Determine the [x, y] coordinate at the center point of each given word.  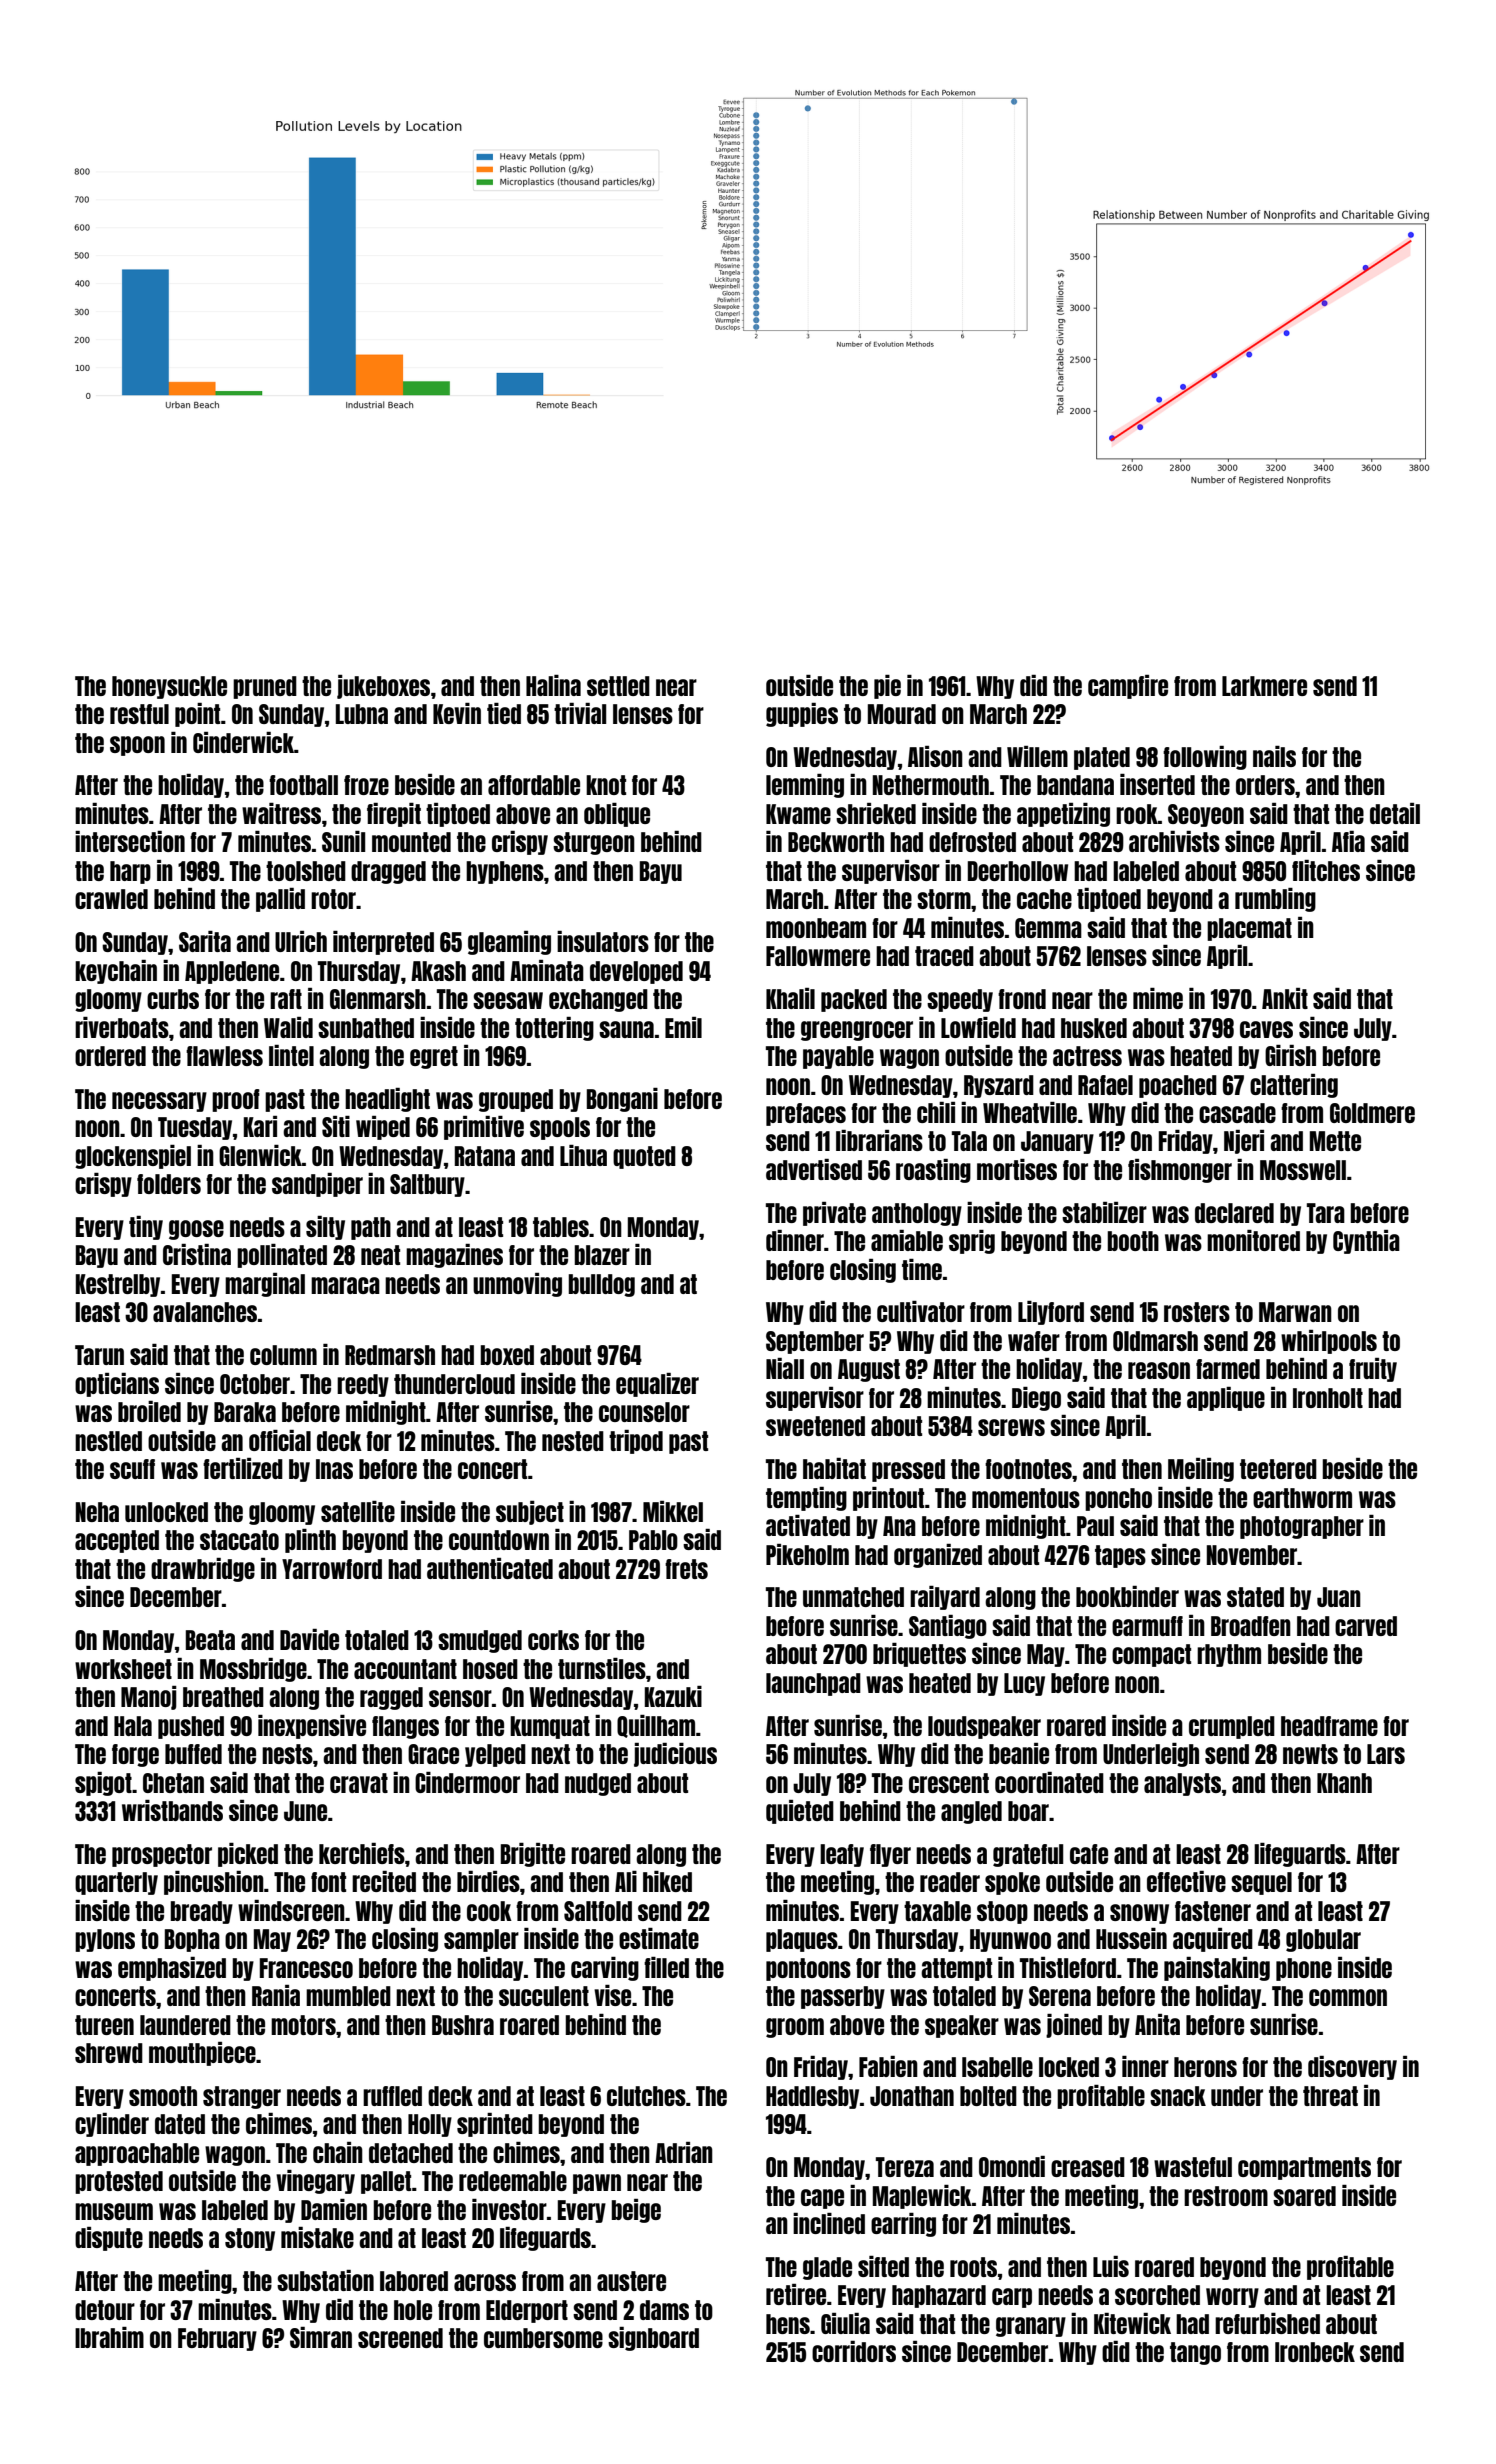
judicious [675, 1755]
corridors [854, 2351]
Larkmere [1264, 686]
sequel [1261, 1883]
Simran [321, 2337]
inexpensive [312, 1727]
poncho [1118, 1499]
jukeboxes [383, 687]
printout [889, 1499]
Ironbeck [1315, 2352]
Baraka [245, 1412]
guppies [802, 715]
